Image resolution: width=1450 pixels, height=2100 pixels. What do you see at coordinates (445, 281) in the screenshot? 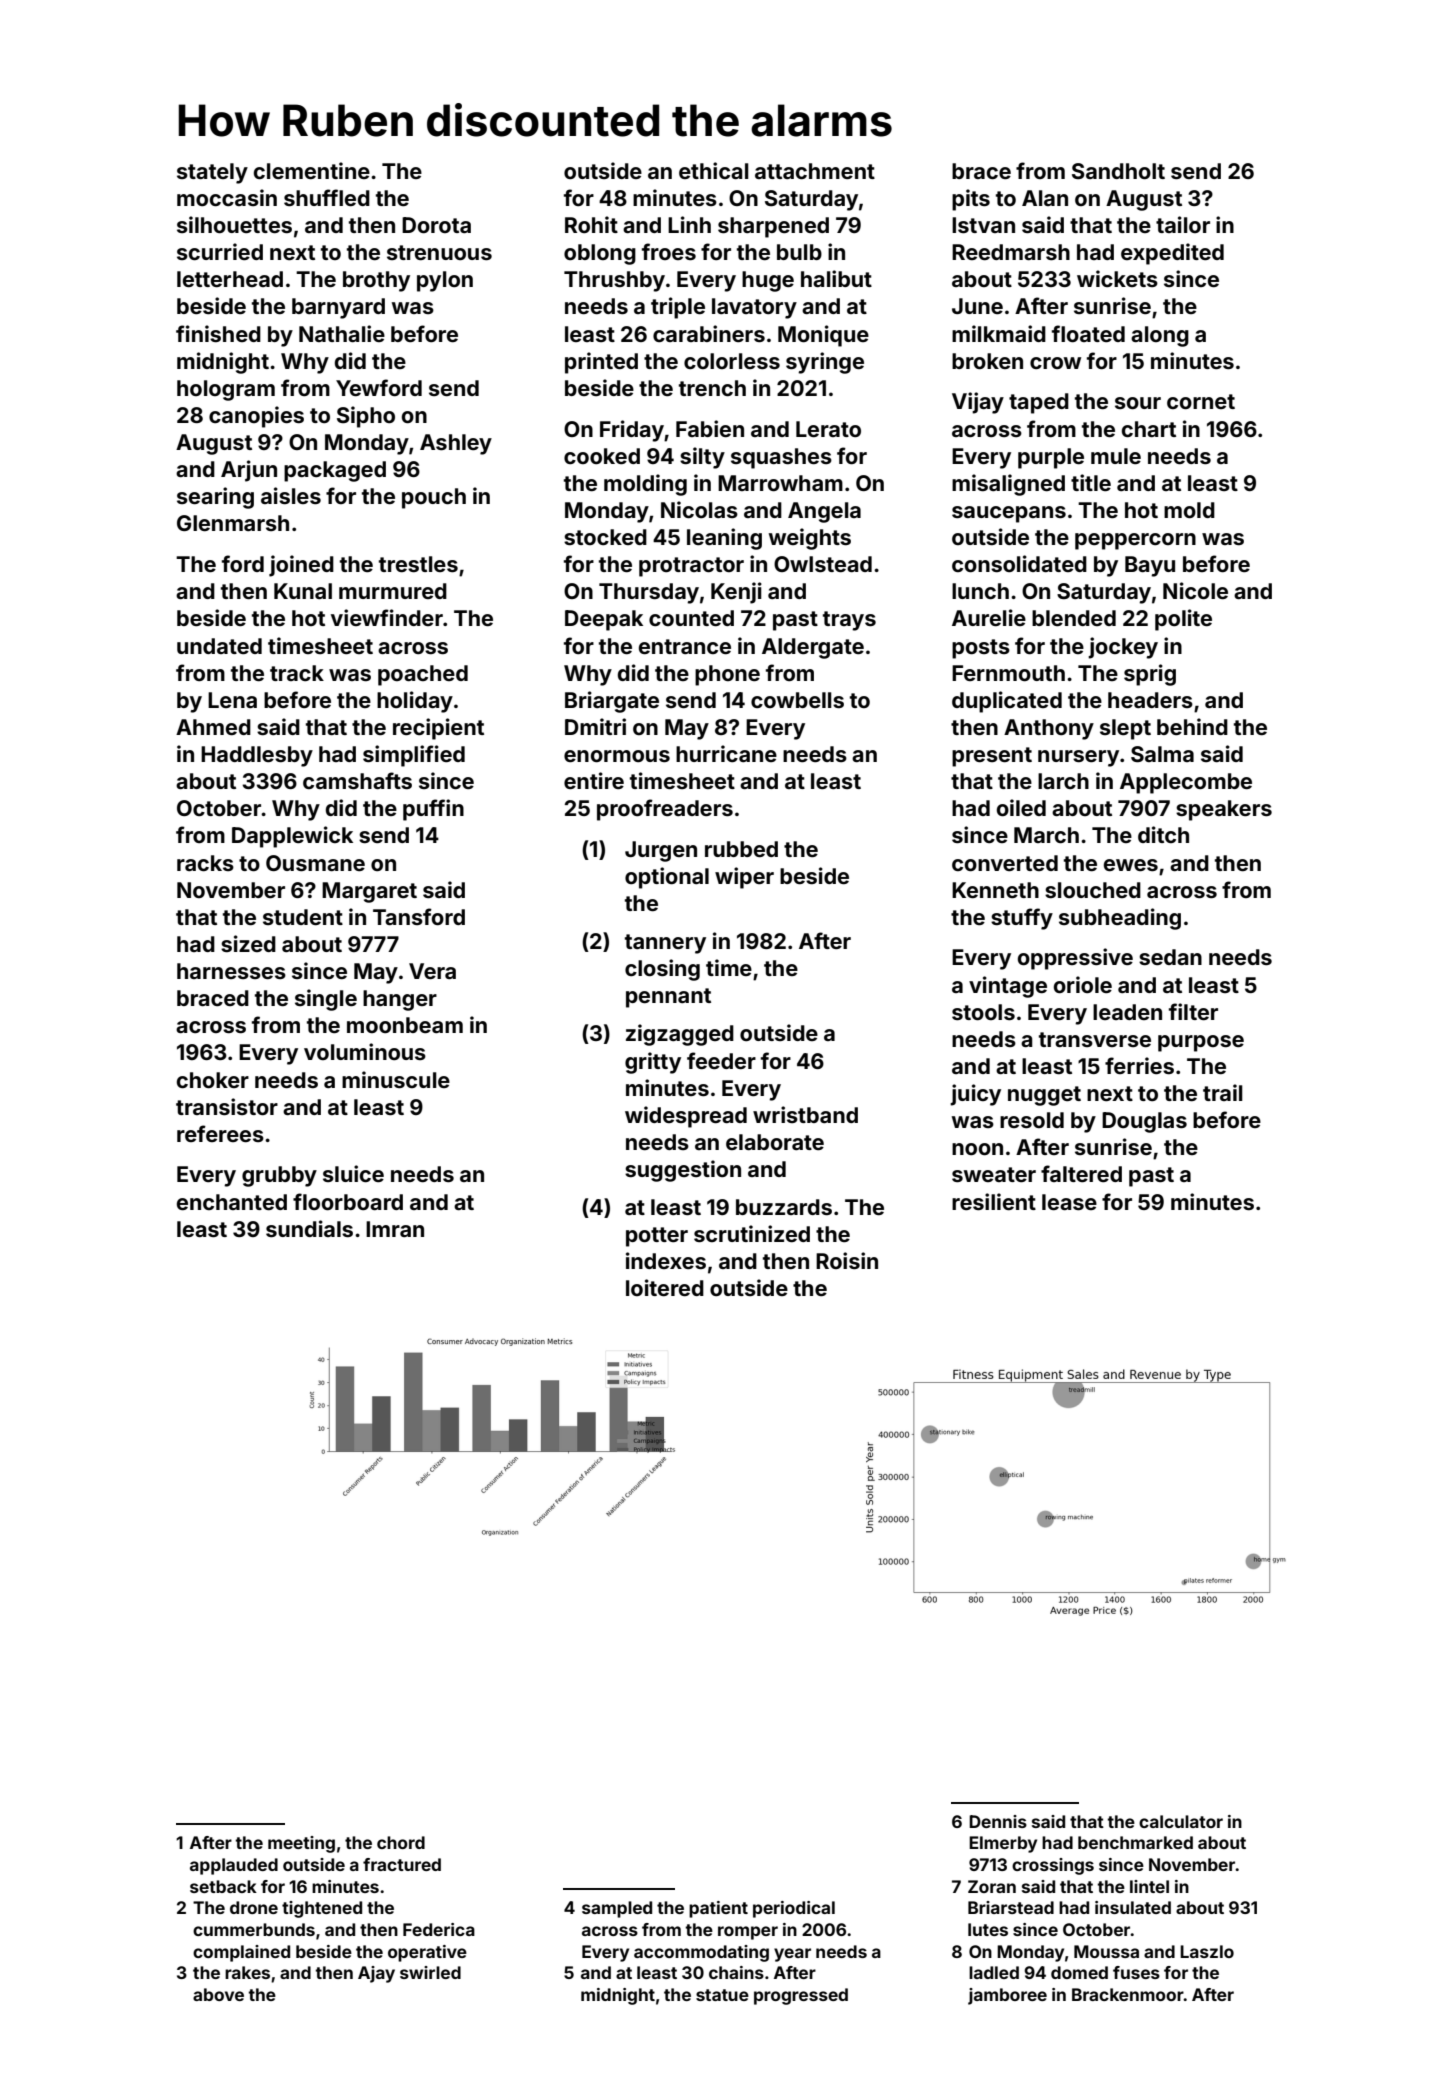
I see `pylon` at bounding box center [445, 281].
